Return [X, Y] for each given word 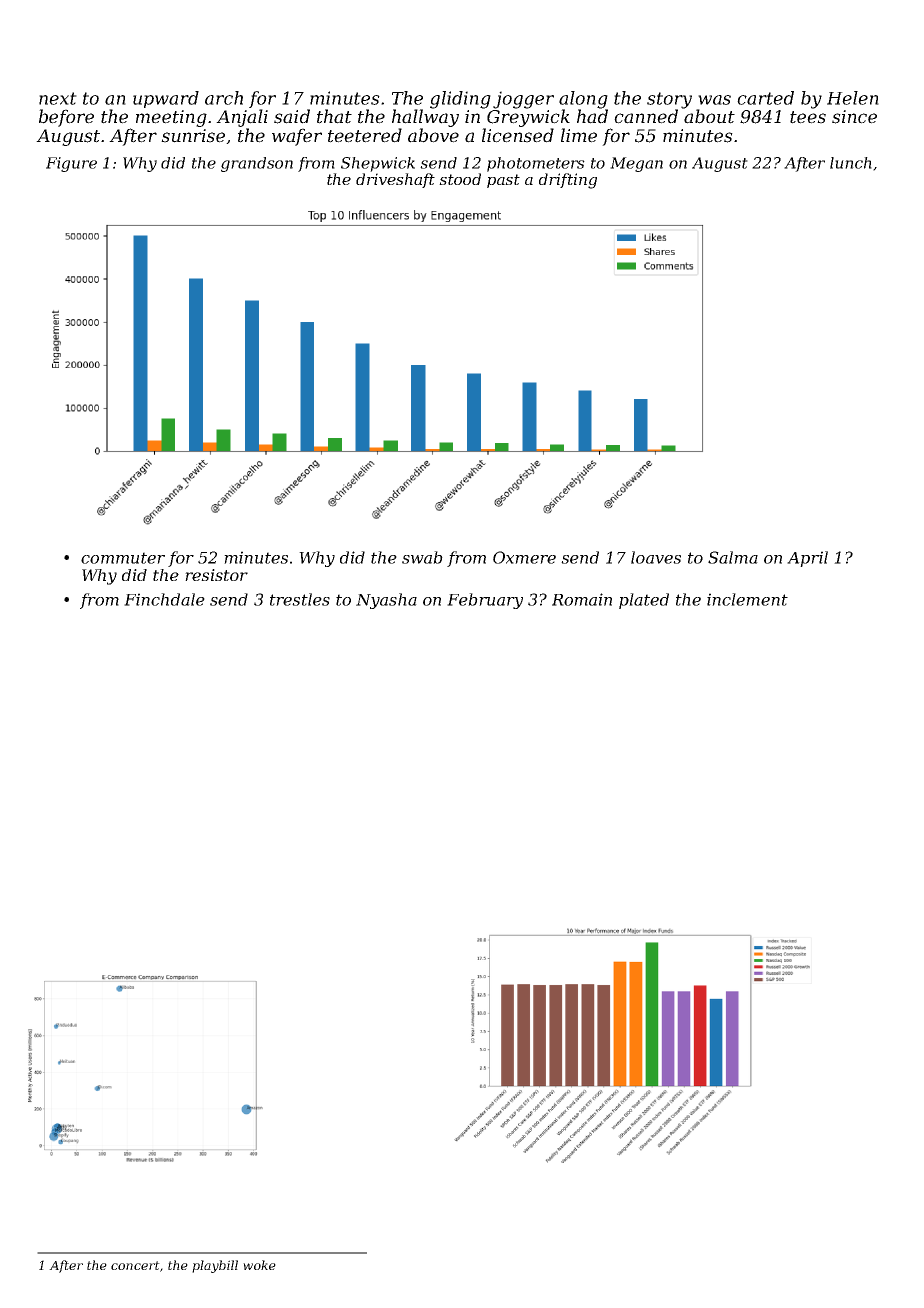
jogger [523, 100]
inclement [747, 599]
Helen [853, 98]
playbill [215, 1266]
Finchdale [164, 599]
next [58, 98]
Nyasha [386, 601]
